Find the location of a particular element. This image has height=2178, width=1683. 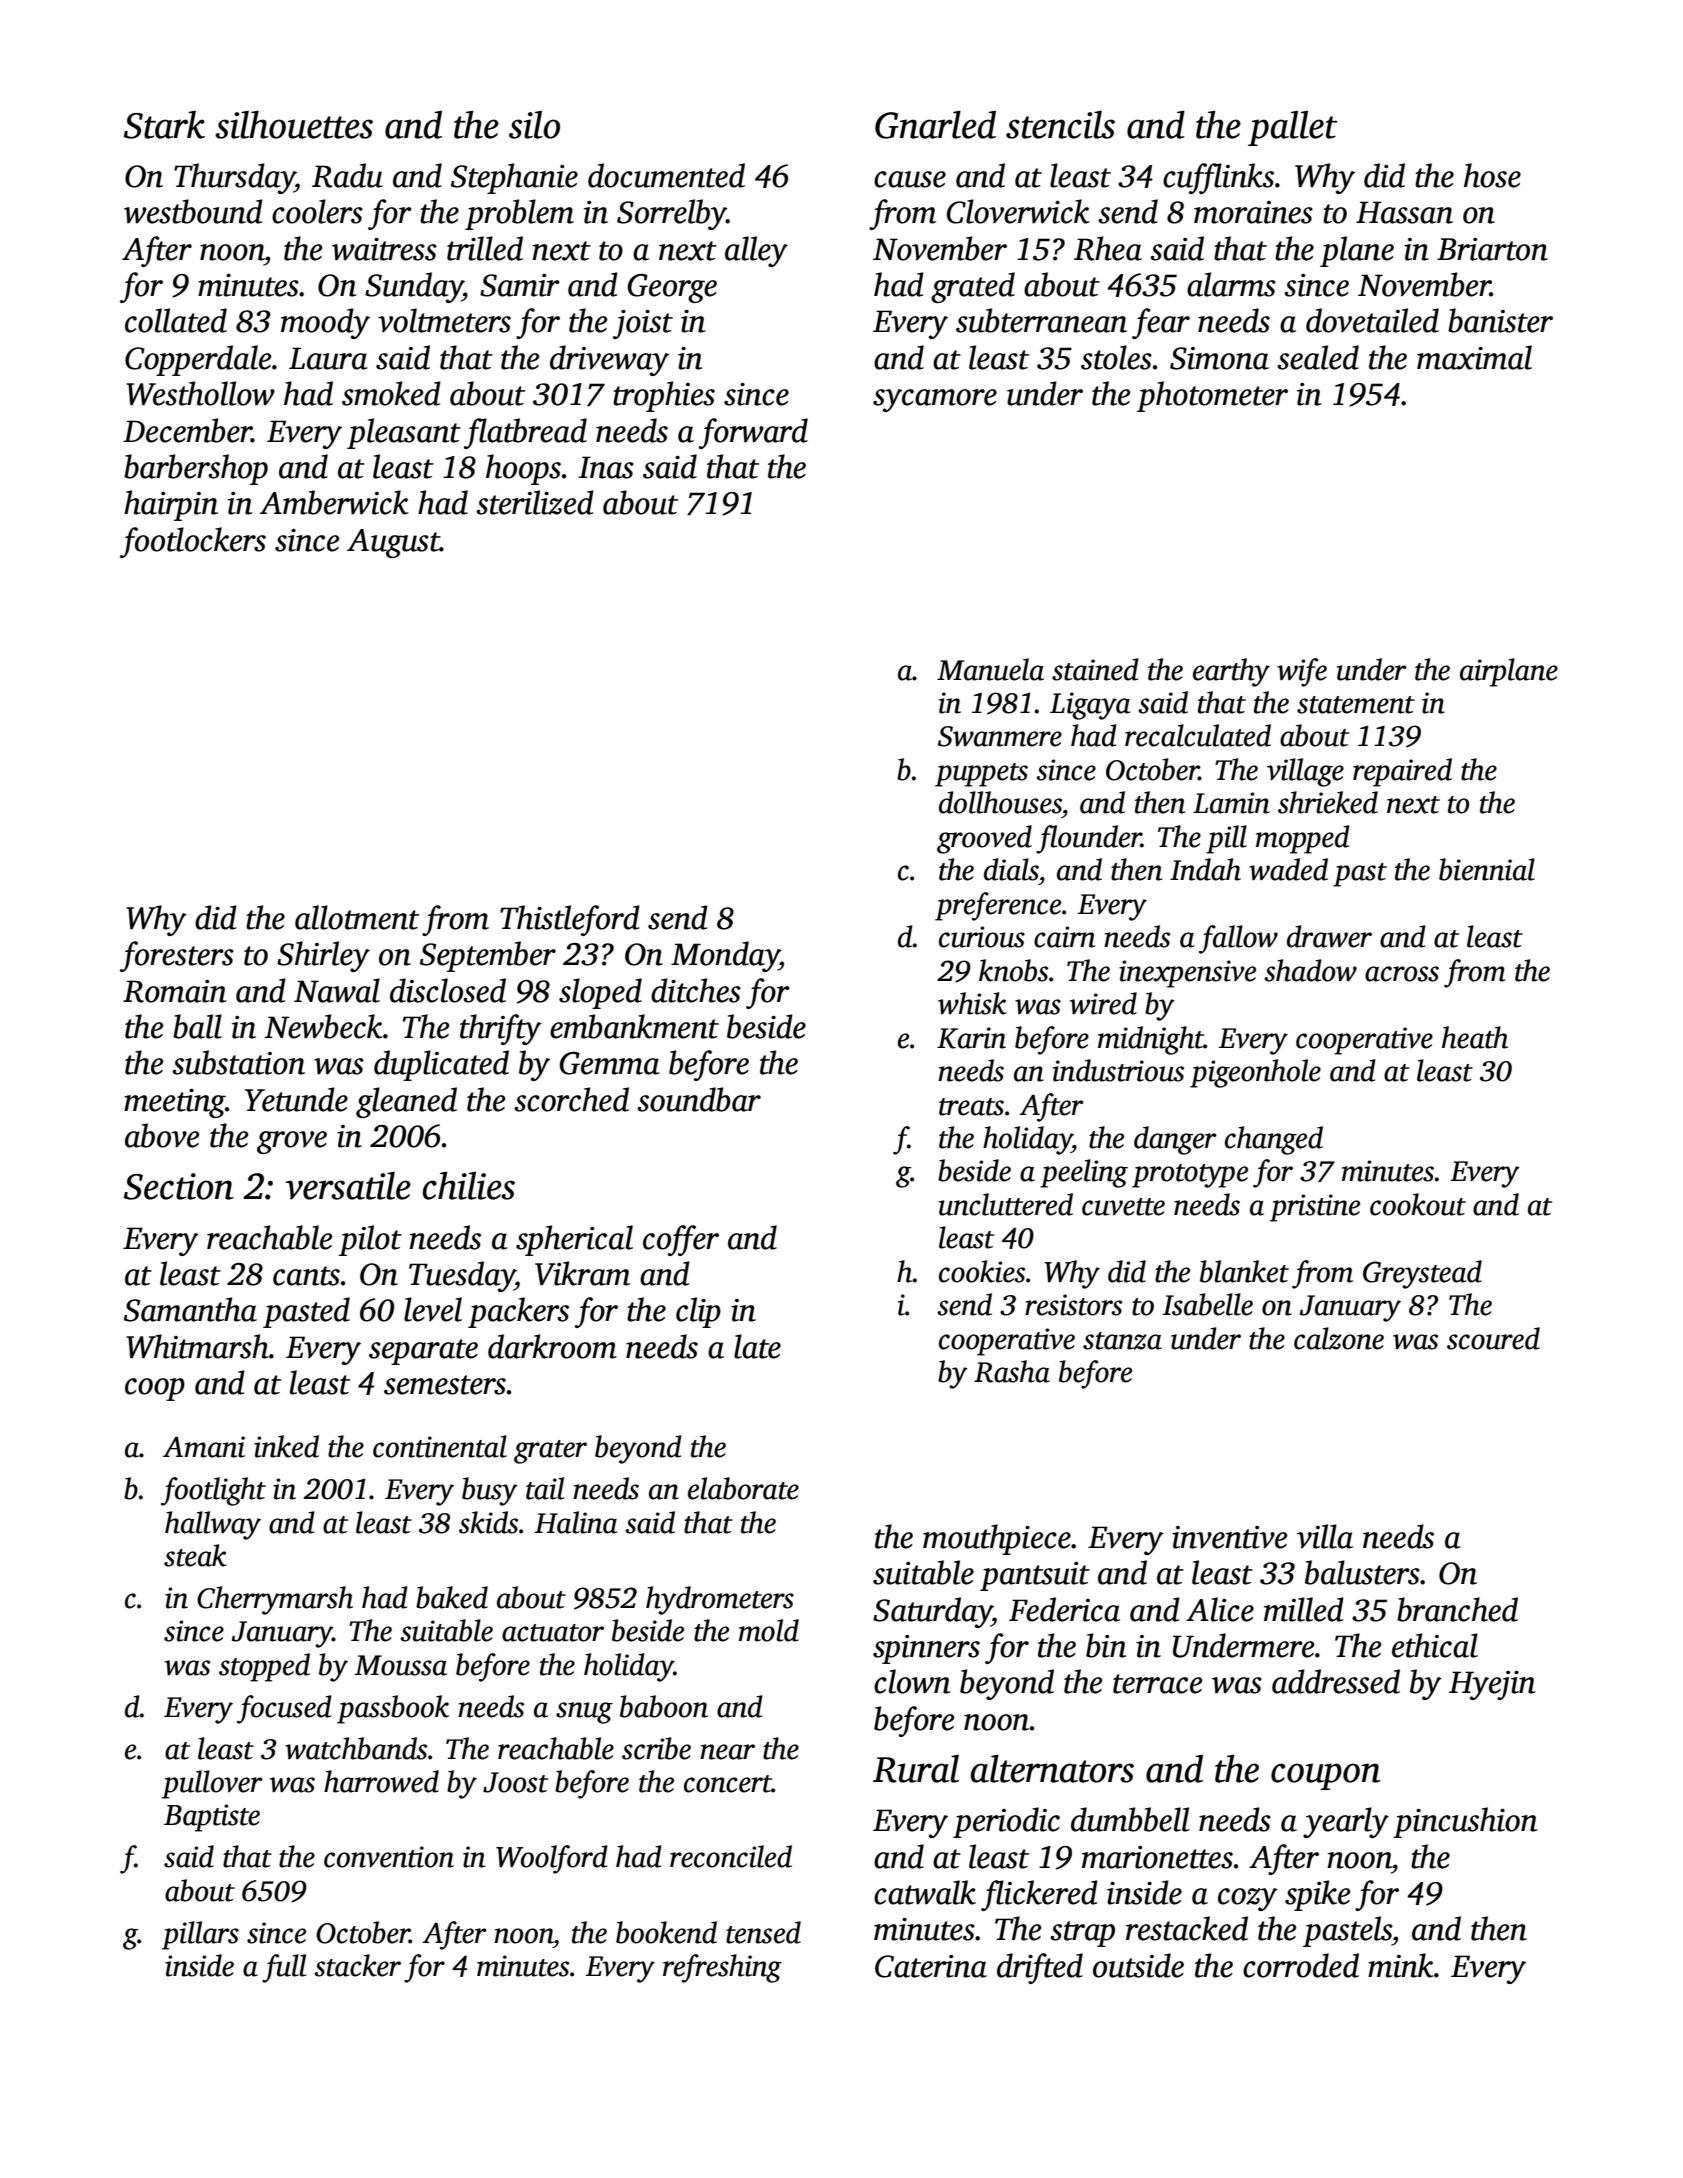

Manuela is located at coordinates (990, 669).
